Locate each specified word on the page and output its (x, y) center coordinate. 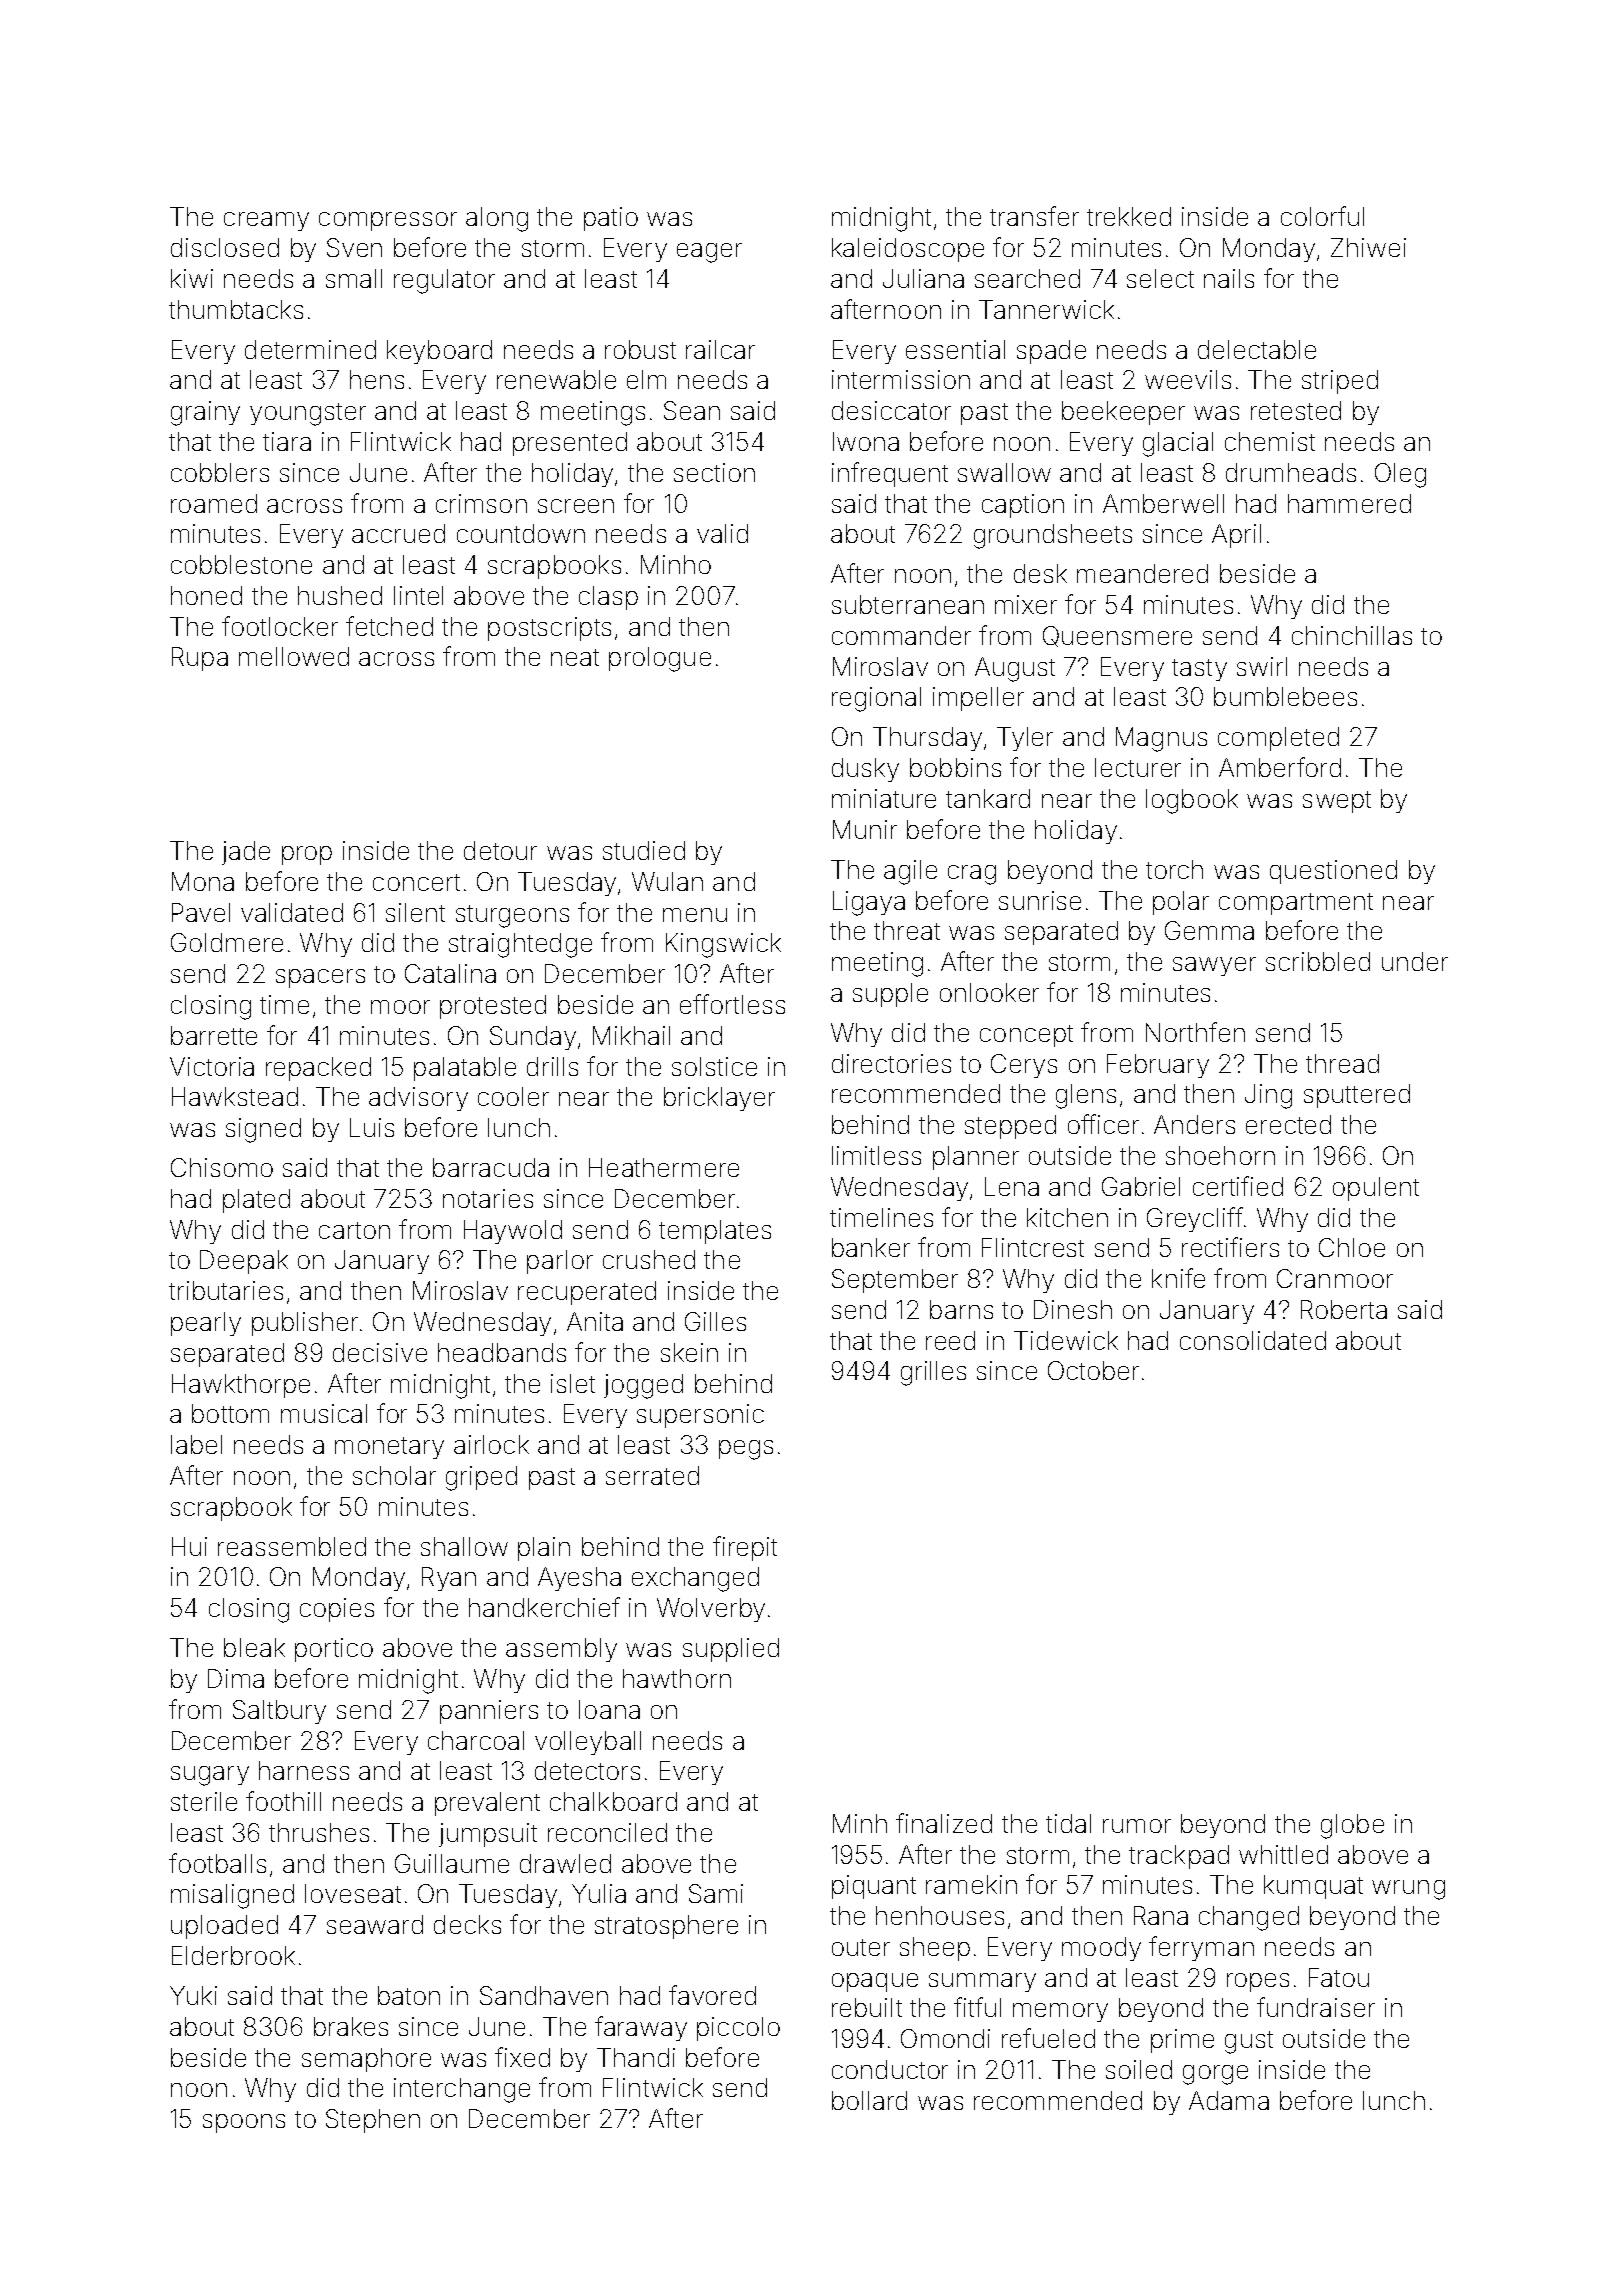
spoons (244, 2123)
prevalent (487, 1804)
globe (1352, 1826)
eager (709, 253)
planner (976, 1158)
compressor (388, 221)
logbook (1192, 801)
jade (246, 853)
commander (901, 635)
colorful (1322, 216)
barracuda (491, 1167)
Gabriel (1141, 1186)
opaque (875, 1982)
